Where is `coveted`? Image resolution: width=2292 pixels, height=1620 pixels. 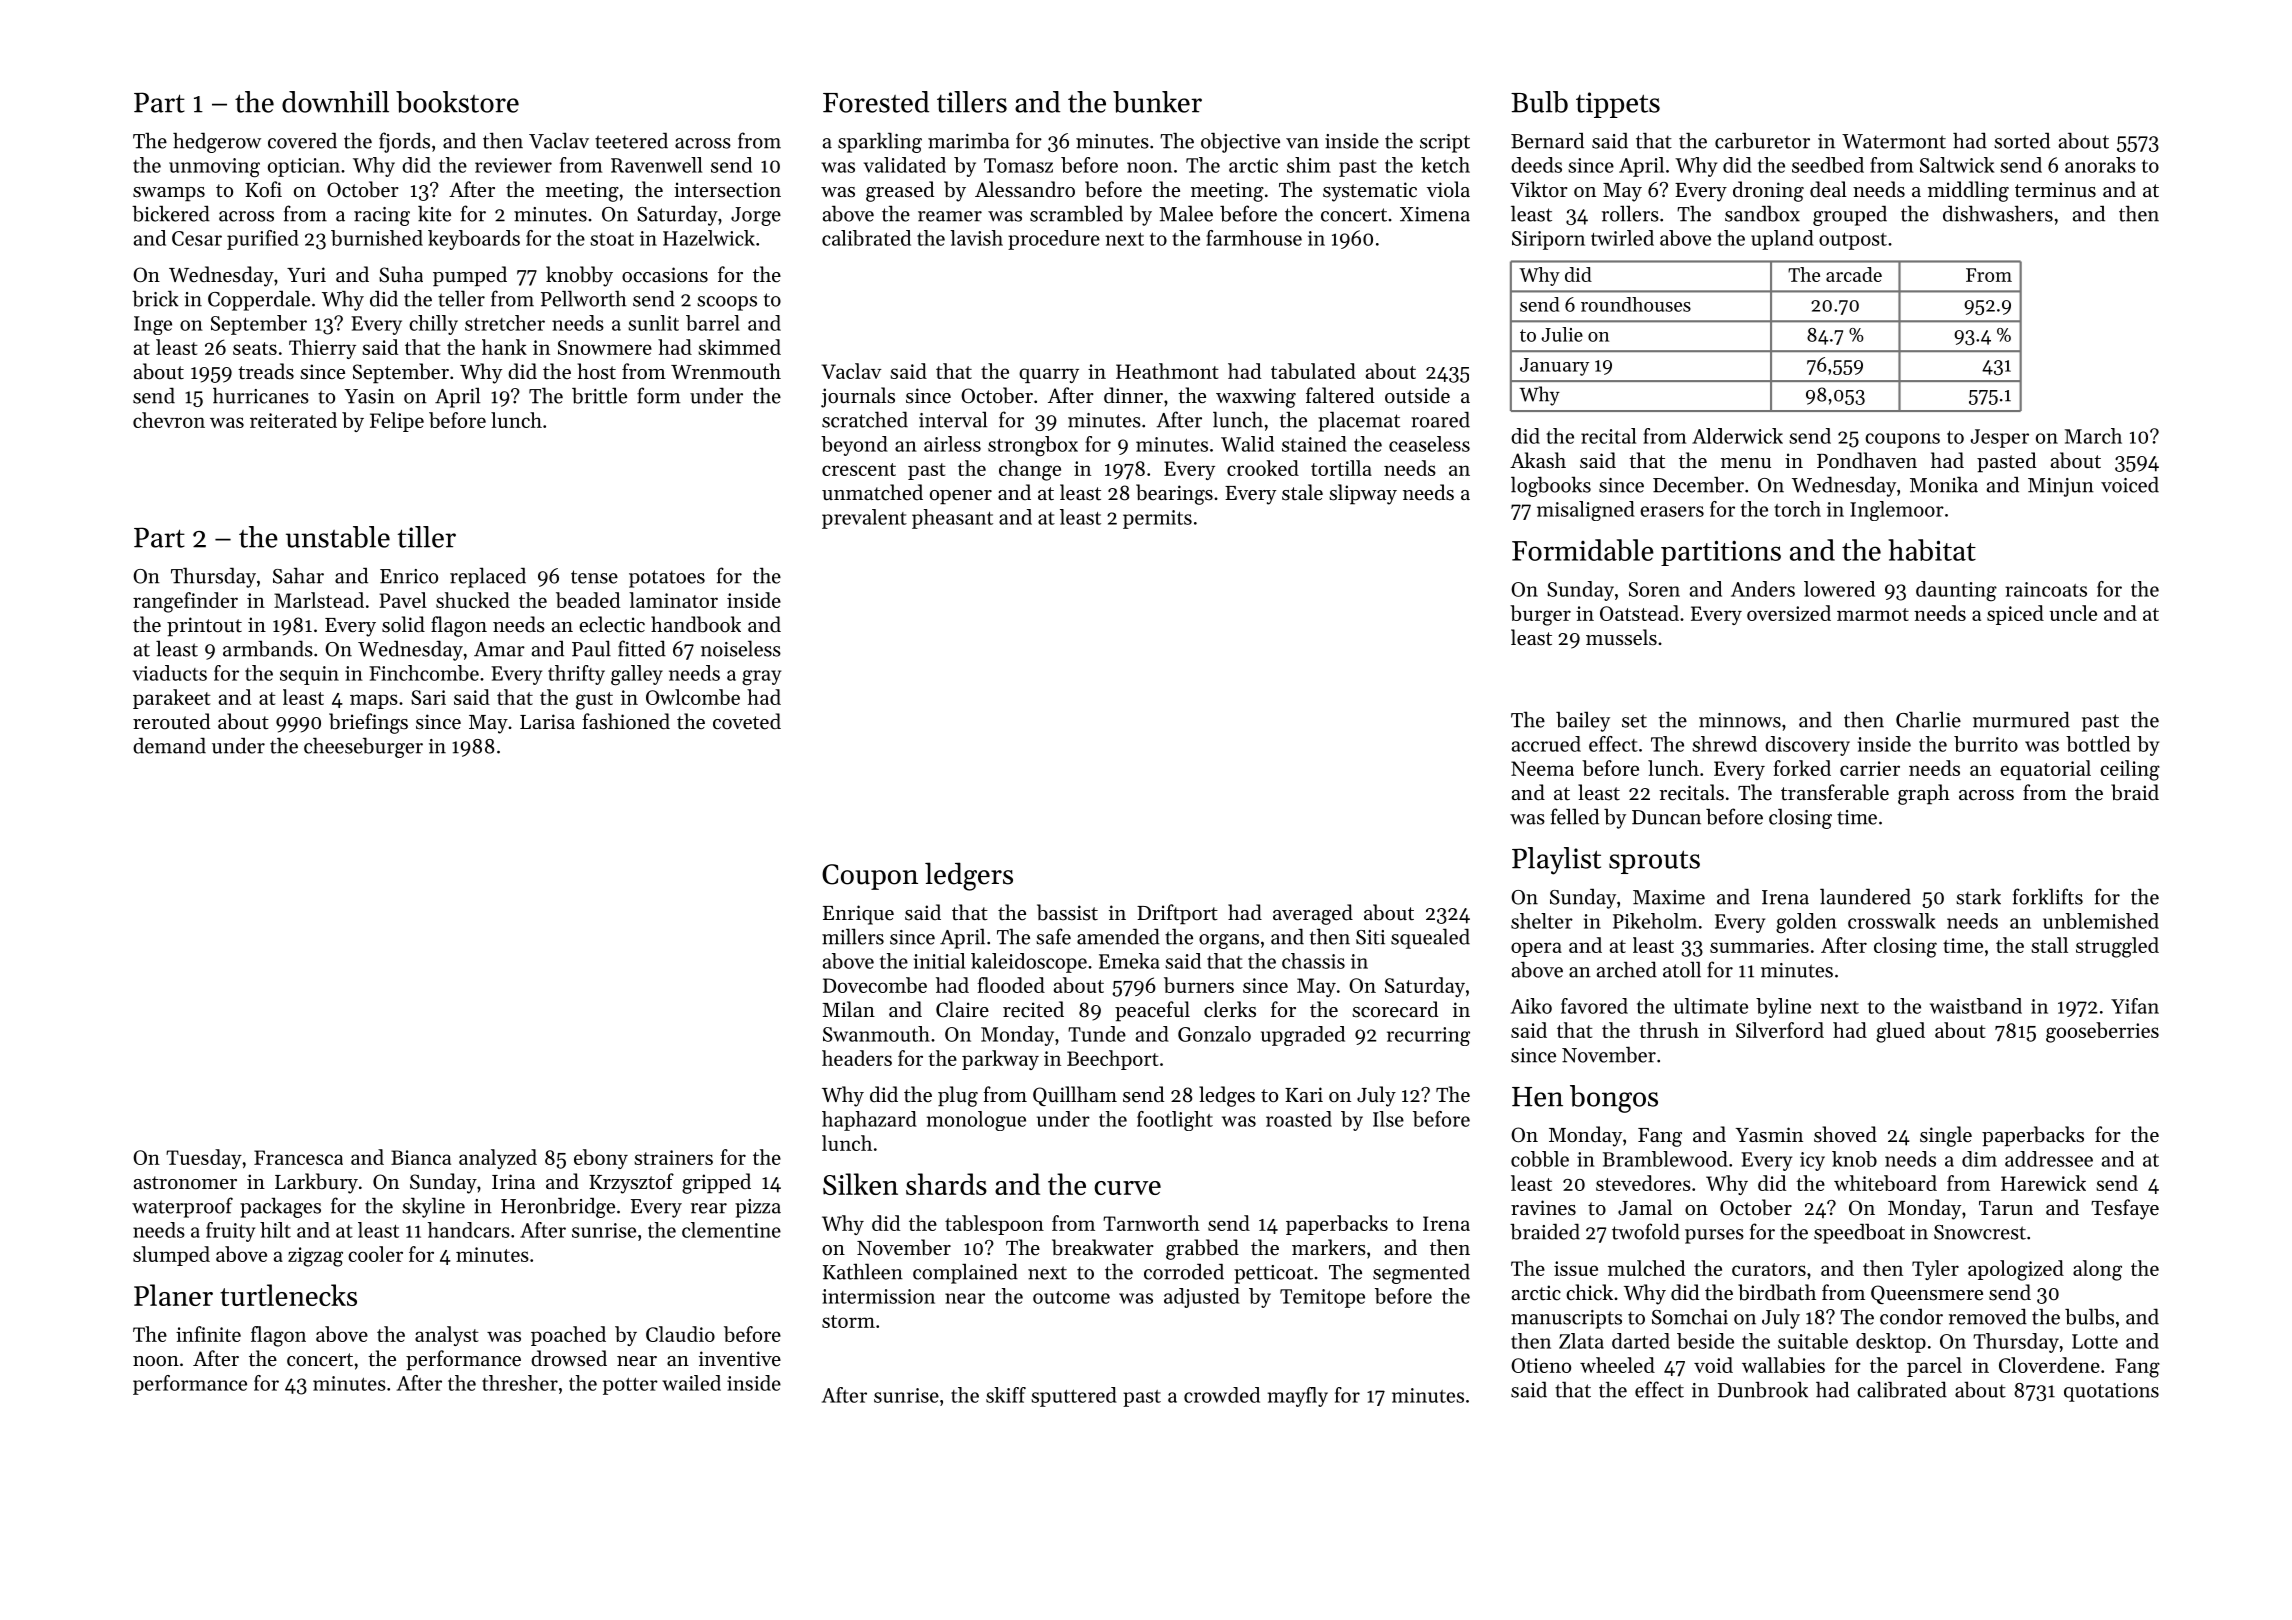 coveted is located at coordinates (747, 721).
